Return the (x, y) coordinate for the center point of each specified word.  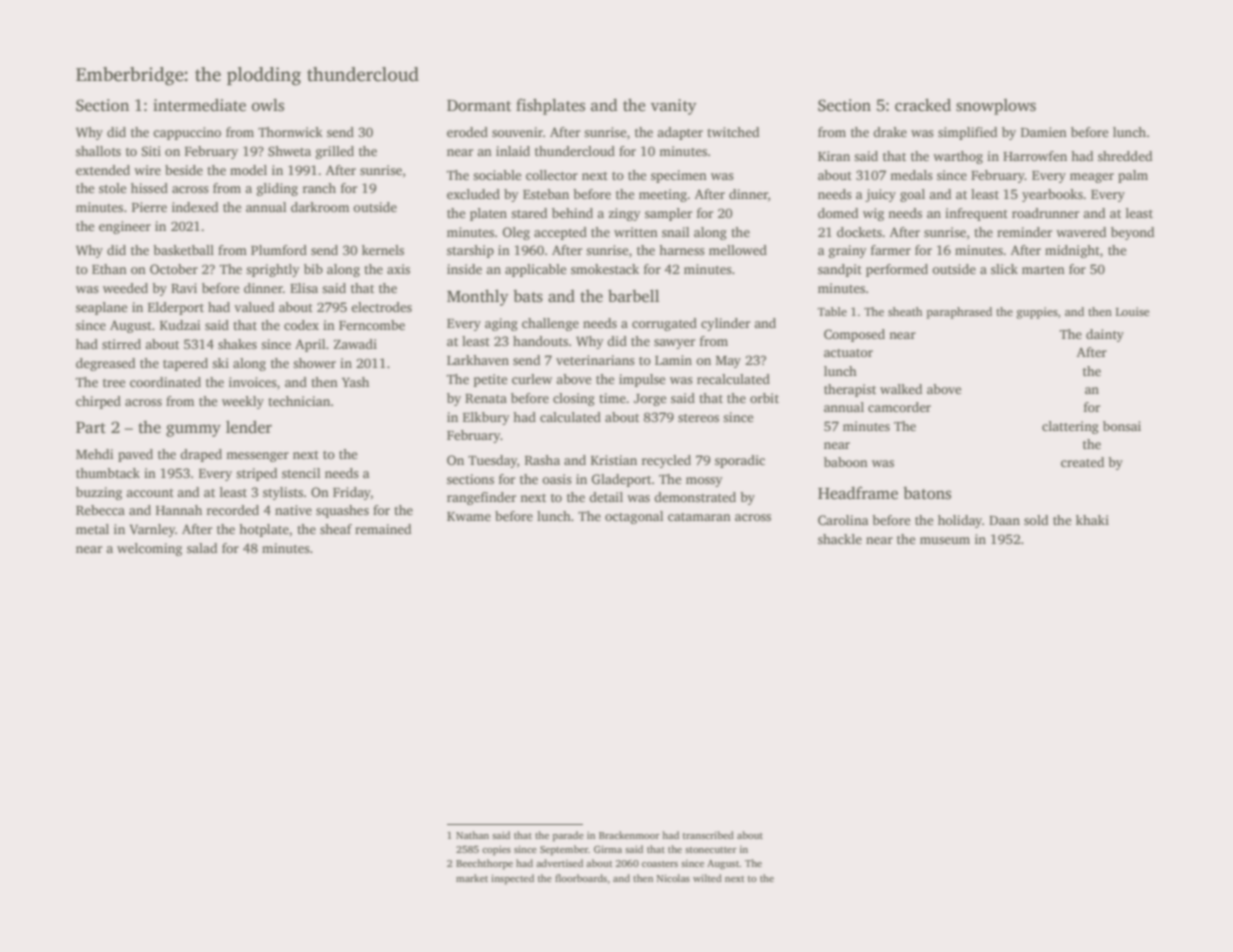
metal (92, 529)
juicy (880, 195)
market (472, 878)
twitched (733, 132)
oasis (557, 479)
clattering (1070, 427)
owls (268, 105)
